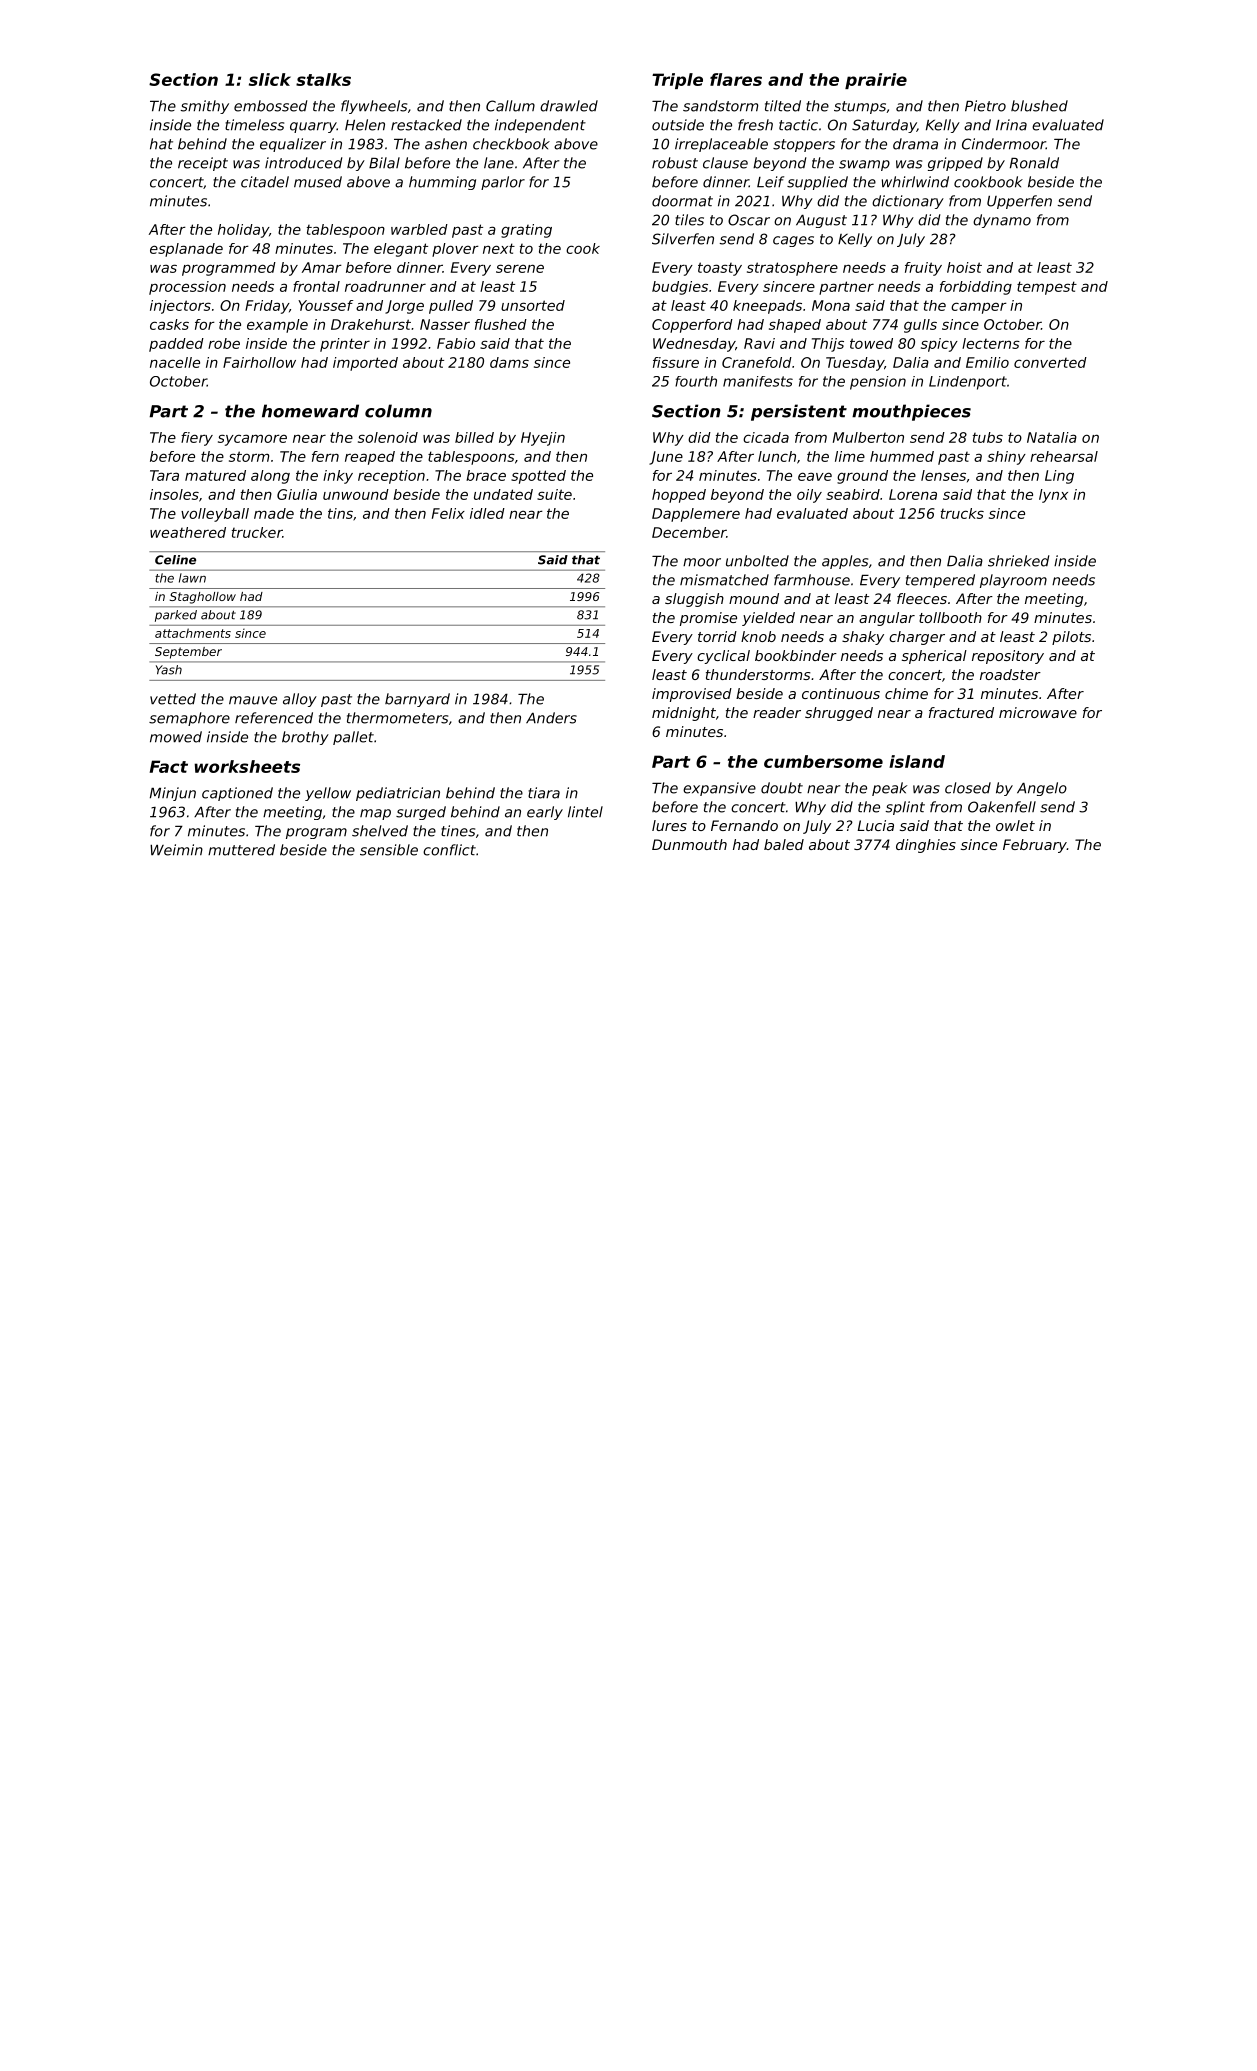  I want to click on Copperford, so click(692, 326).
